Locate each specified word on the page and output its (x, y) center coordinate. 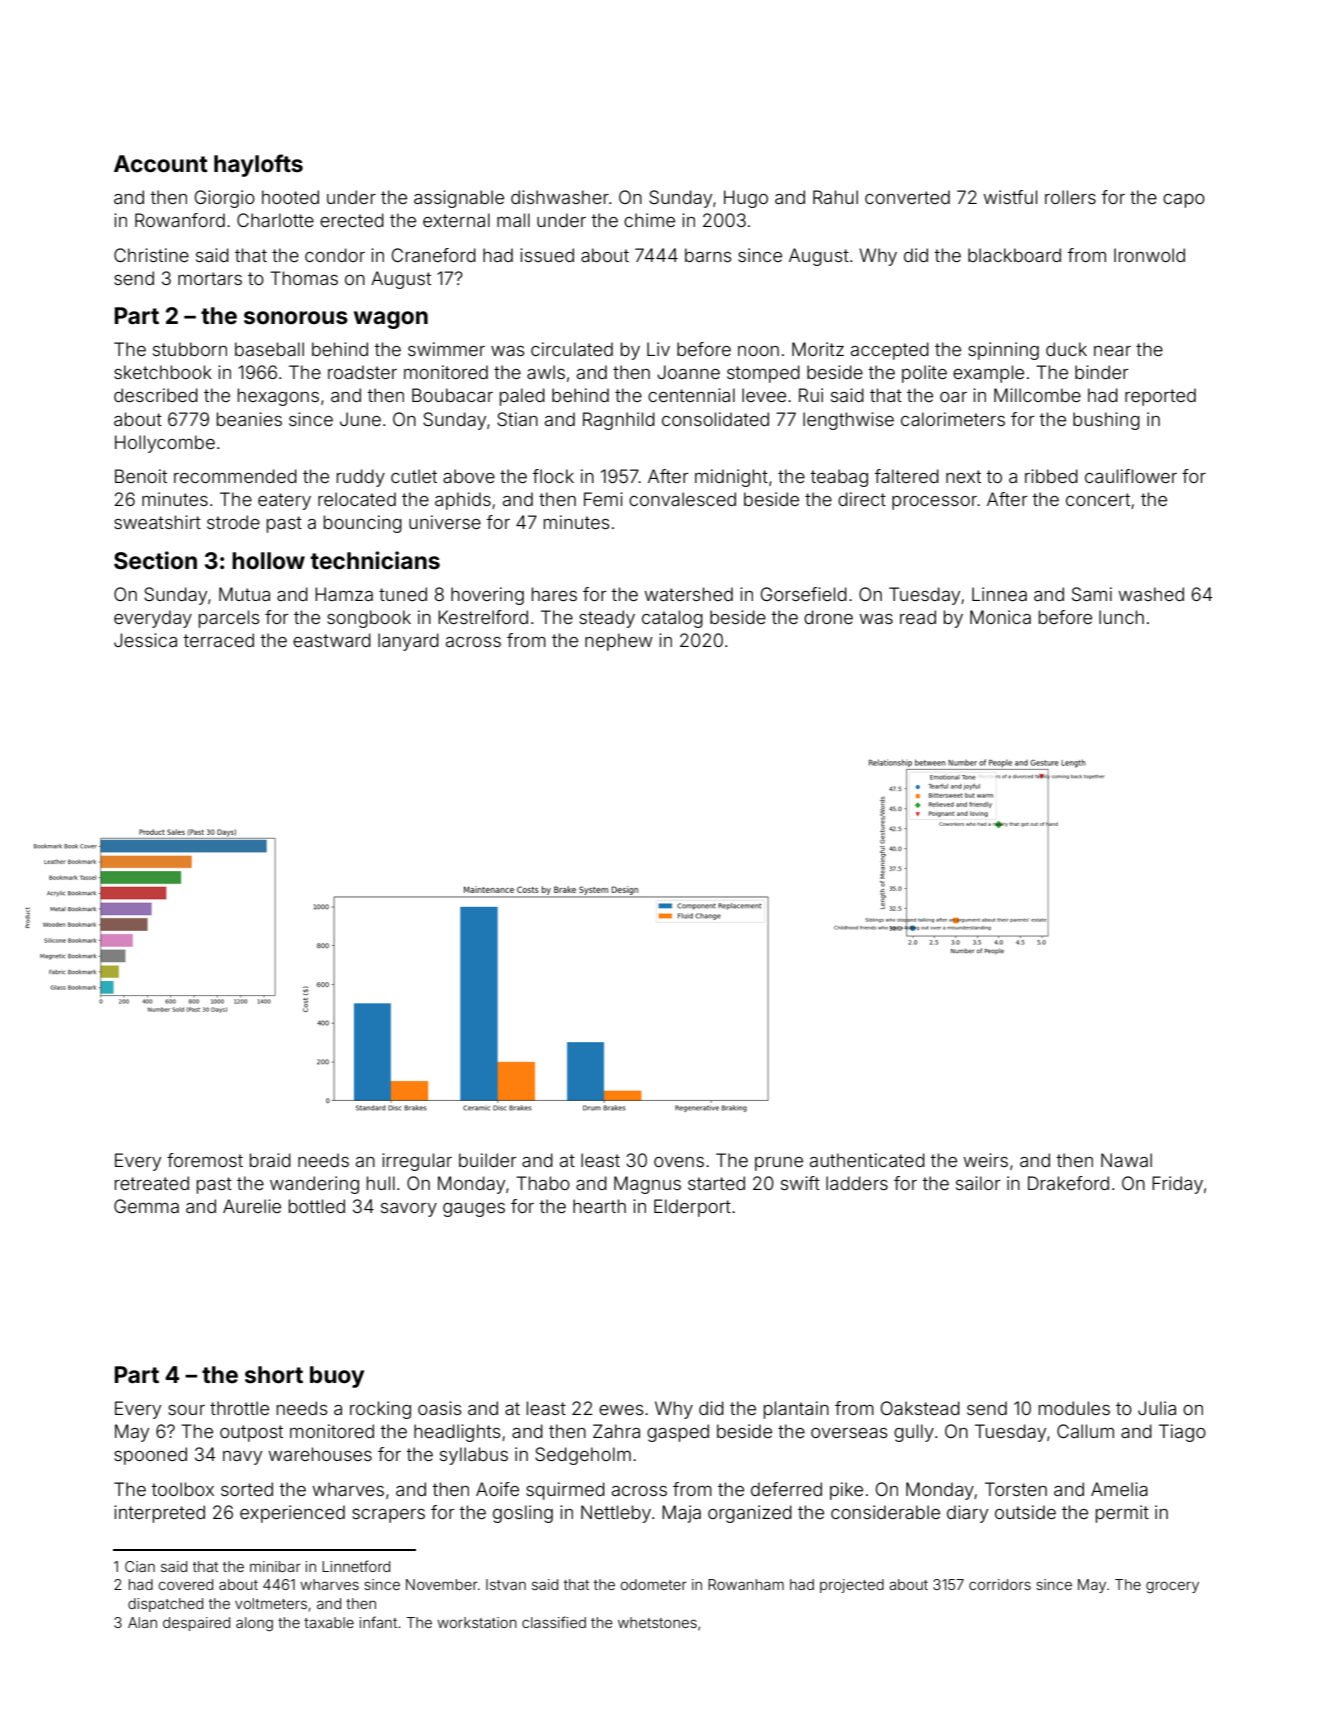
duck (1066, 349)
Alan (142, 1622)
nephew (619, 642)
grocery (1172, 1587)
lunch (1121, 617)
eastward (332, 640)
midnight (731, 478)
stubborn (190, 349)
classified (554, 1622)
